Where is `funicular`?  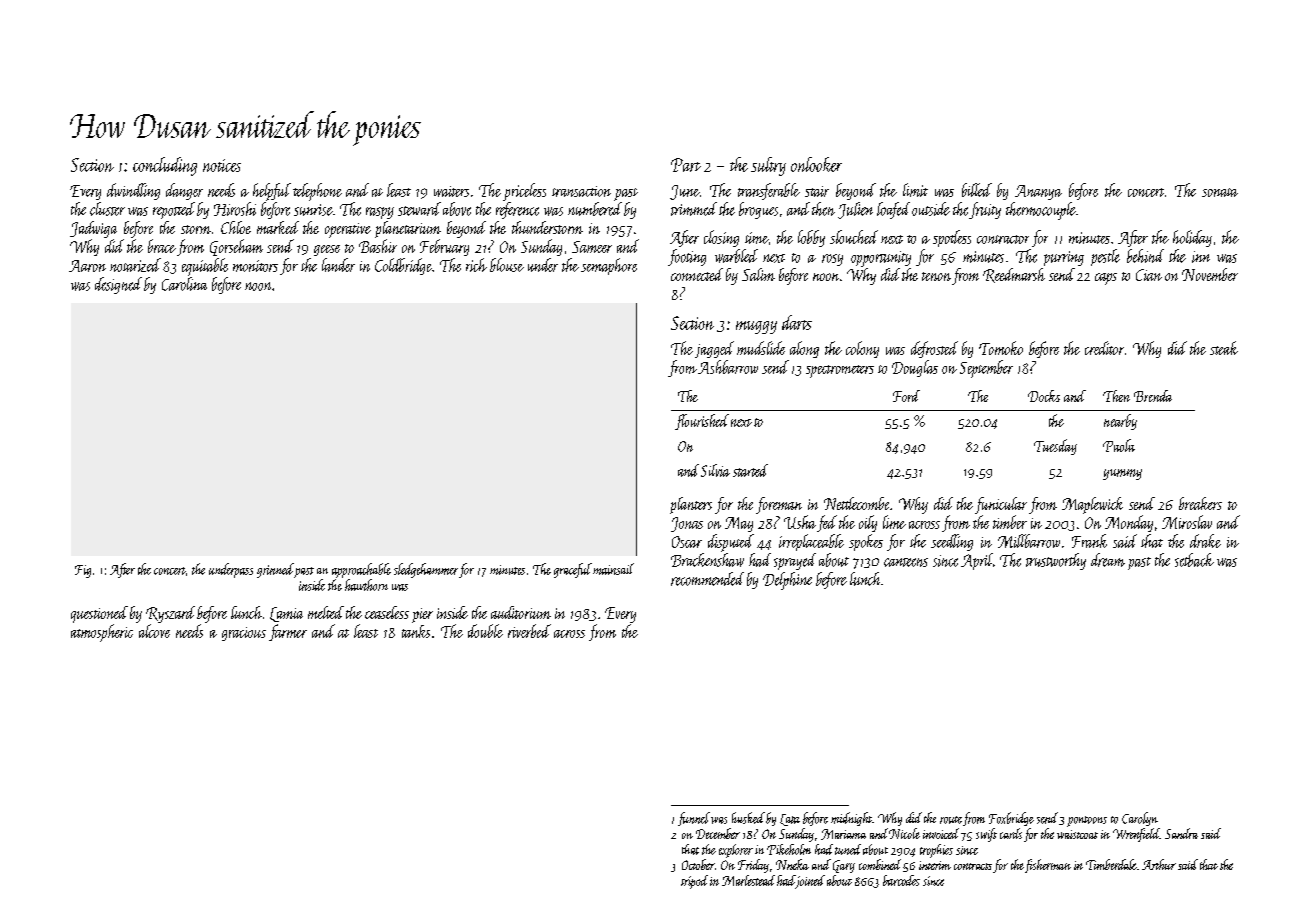 funicular is located at coordinates (1001, 505).
